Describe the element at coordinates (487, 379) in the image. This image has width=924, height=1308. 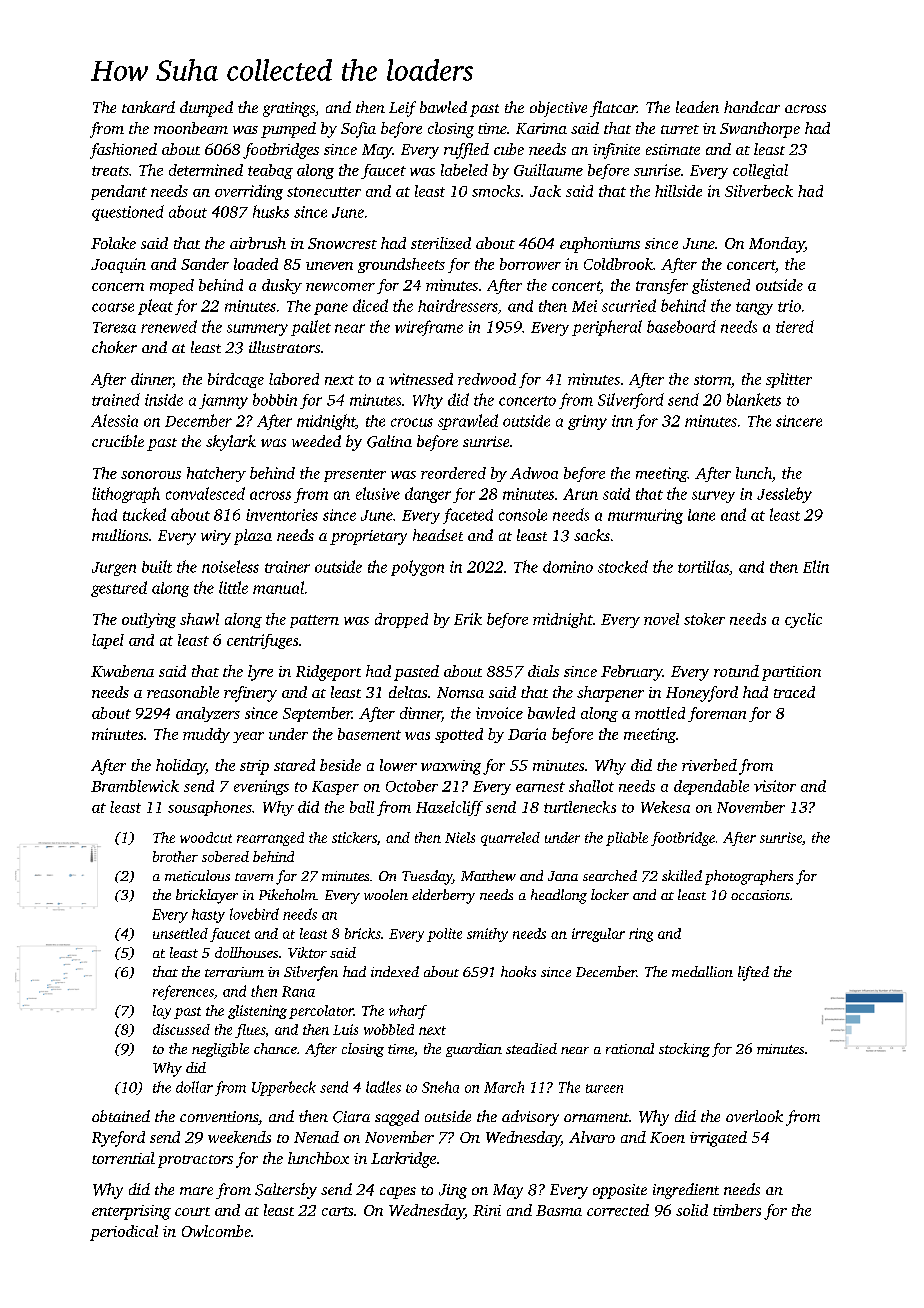
I see `redwood` at that location.
